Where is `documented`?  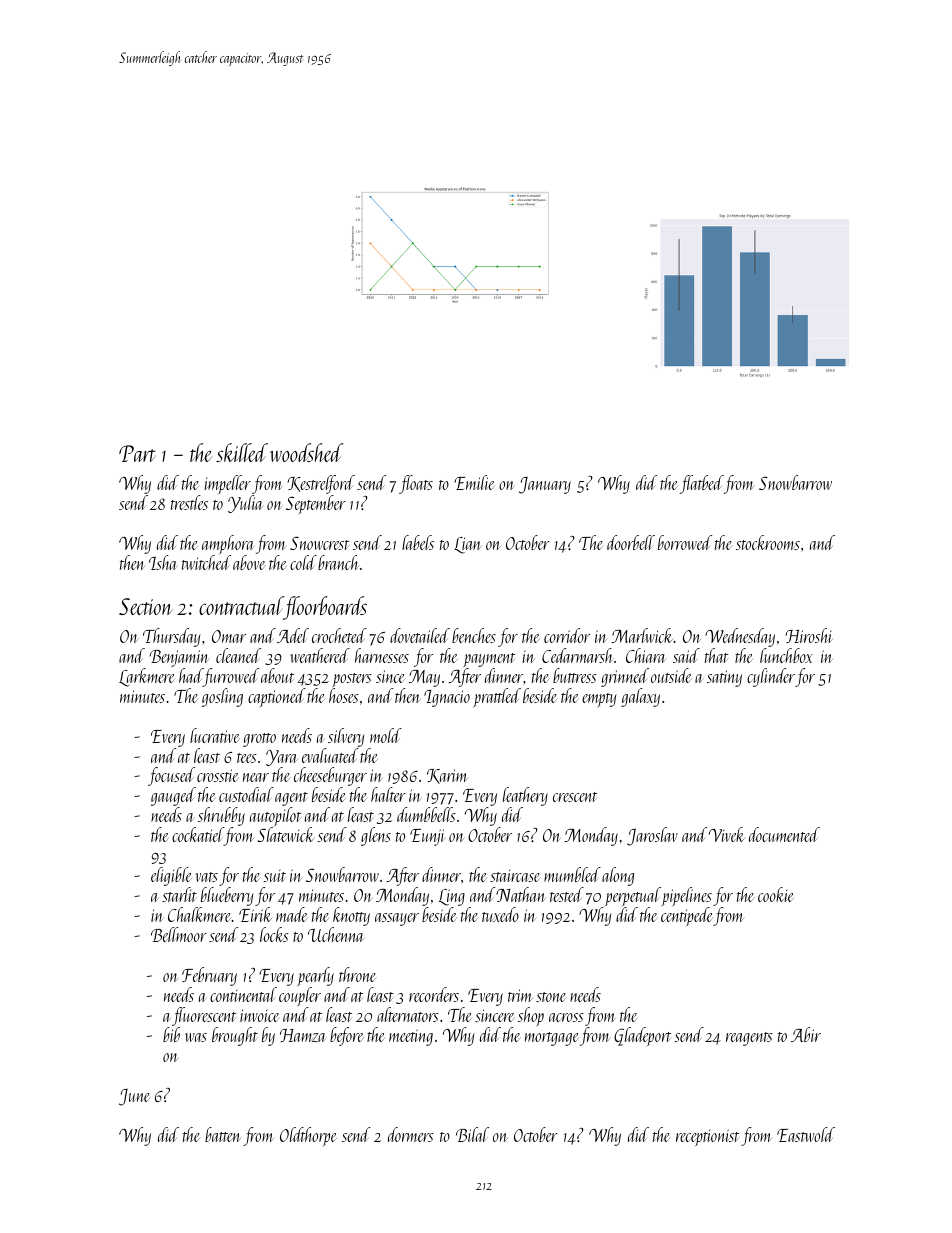 documented is located at coordinates (784, 834).
